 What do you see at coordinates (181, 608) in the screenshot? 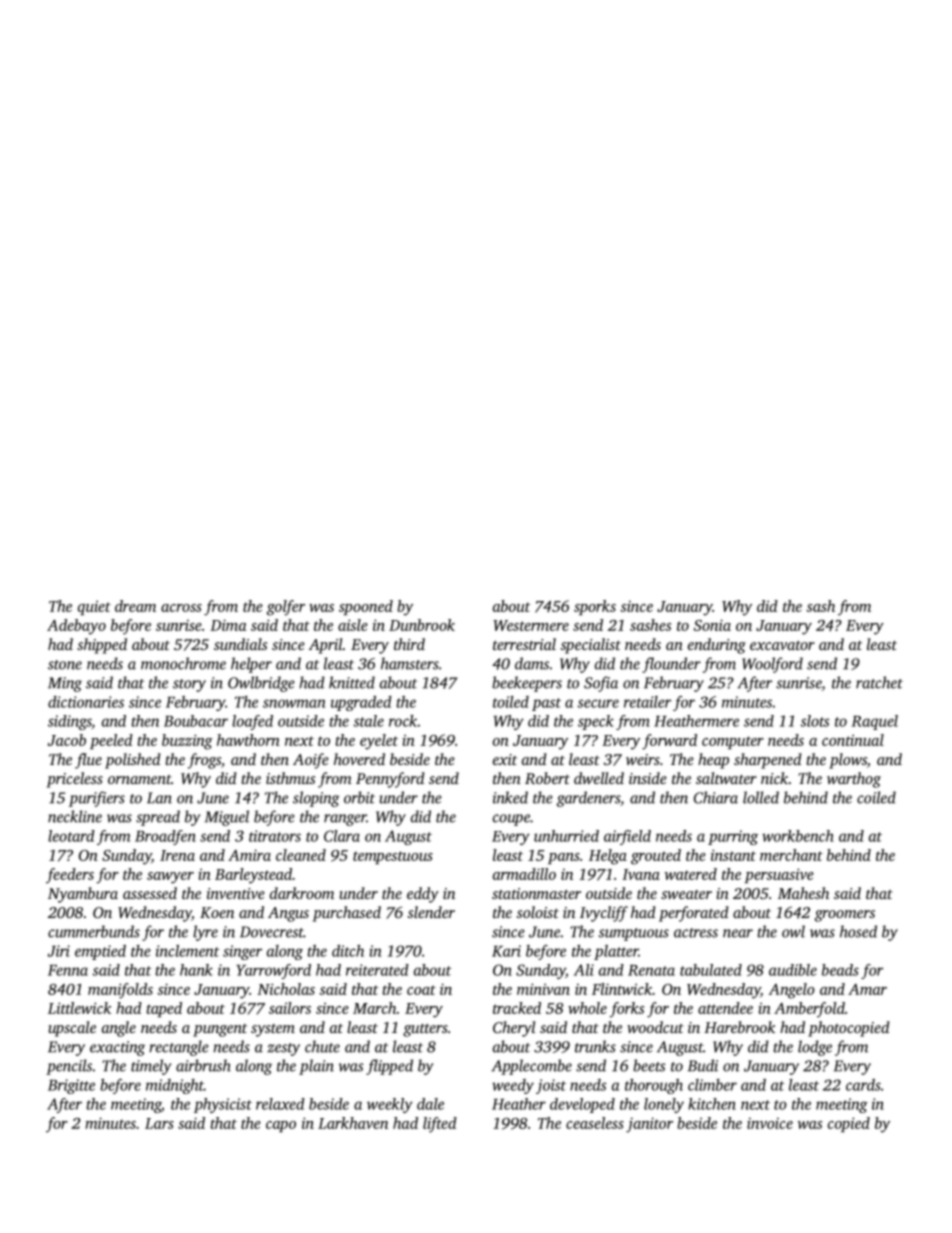
I see `across` at bounding box center [181, 608].
